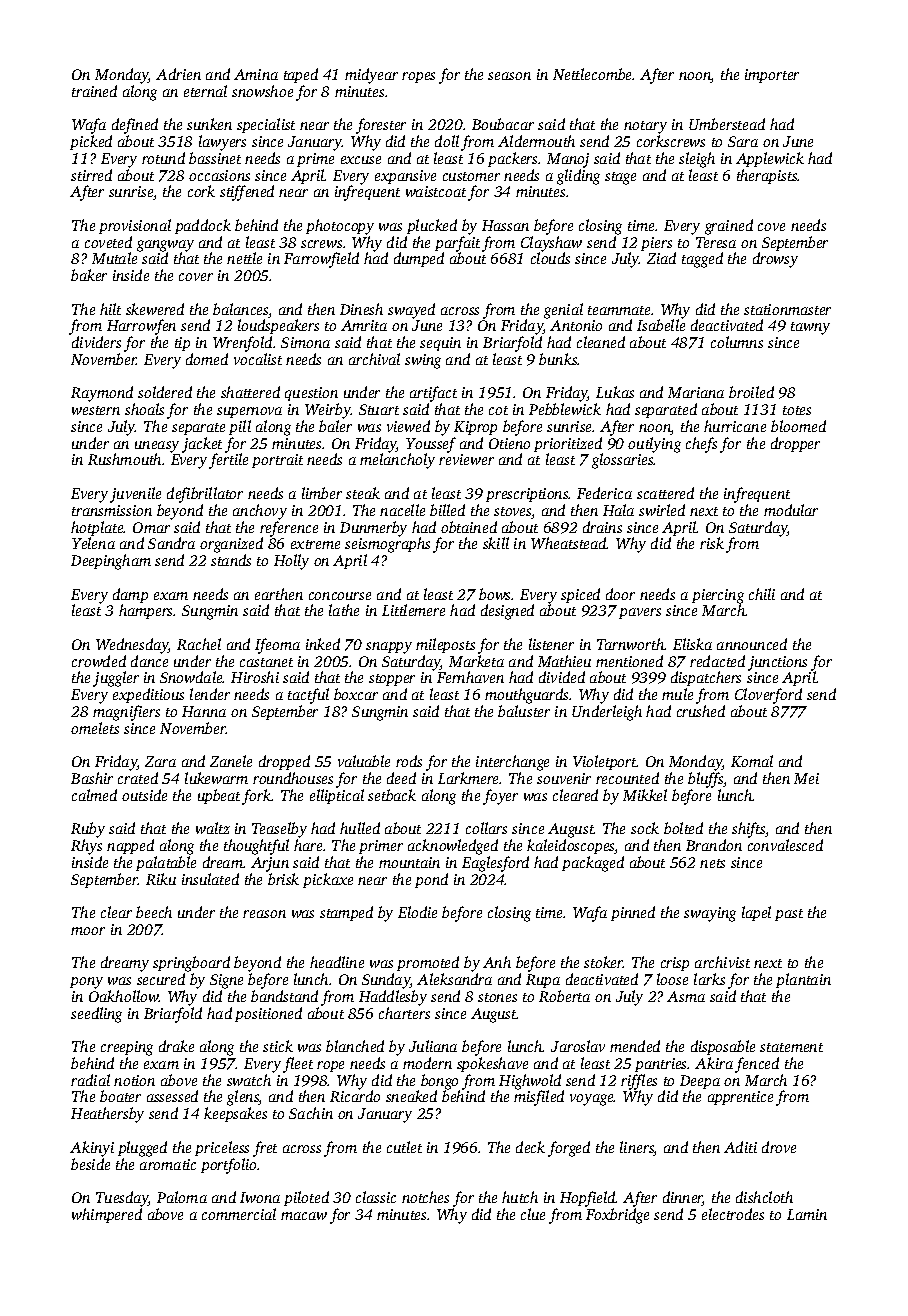 The image size is (908, 1316). What do you see at coordinates (496, 543) in the screenshot?
I see `skill` at bounding box center [496, 543].
